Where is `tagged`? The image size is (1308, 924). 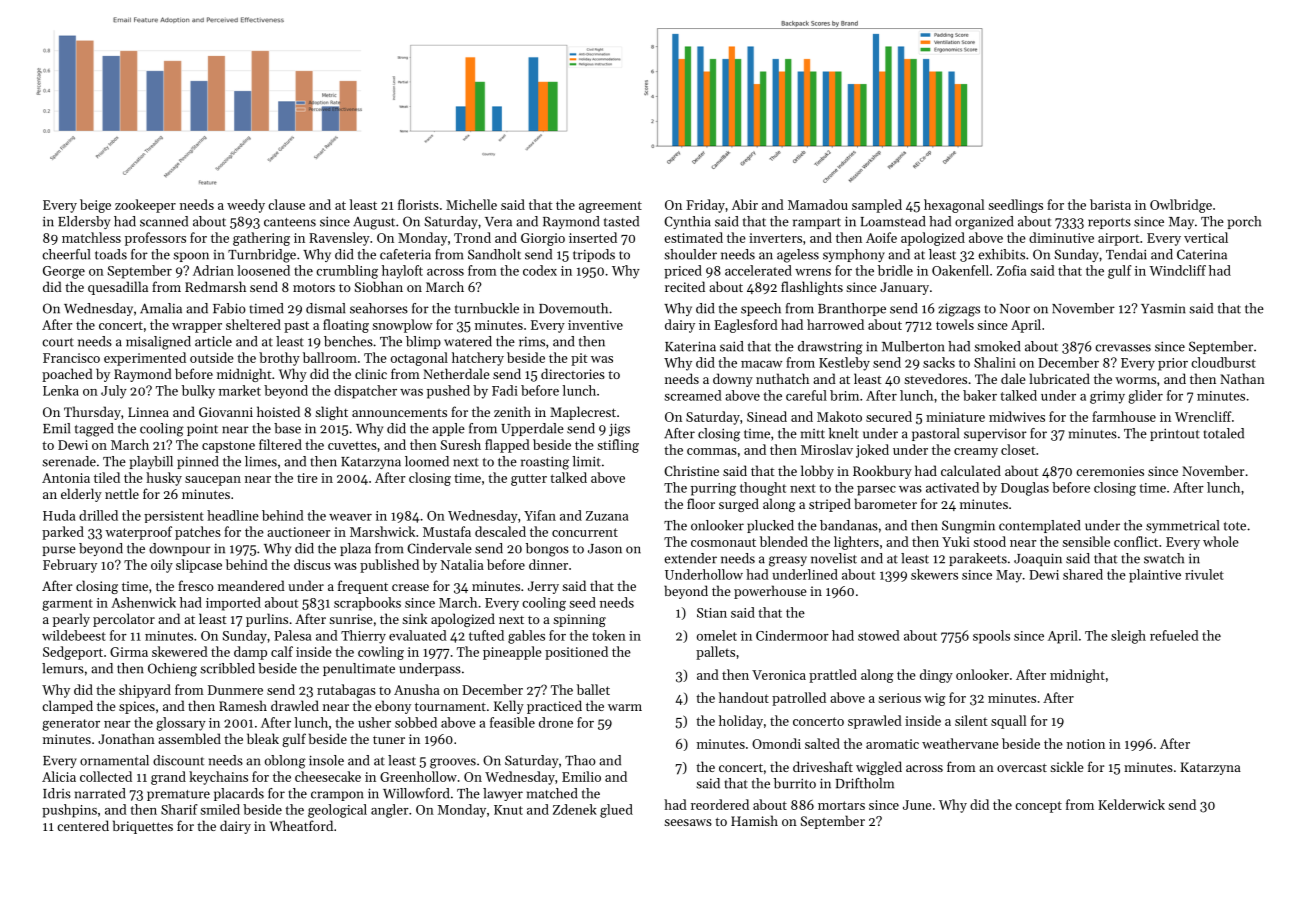 tagged is located at coordinates (94, 430).
